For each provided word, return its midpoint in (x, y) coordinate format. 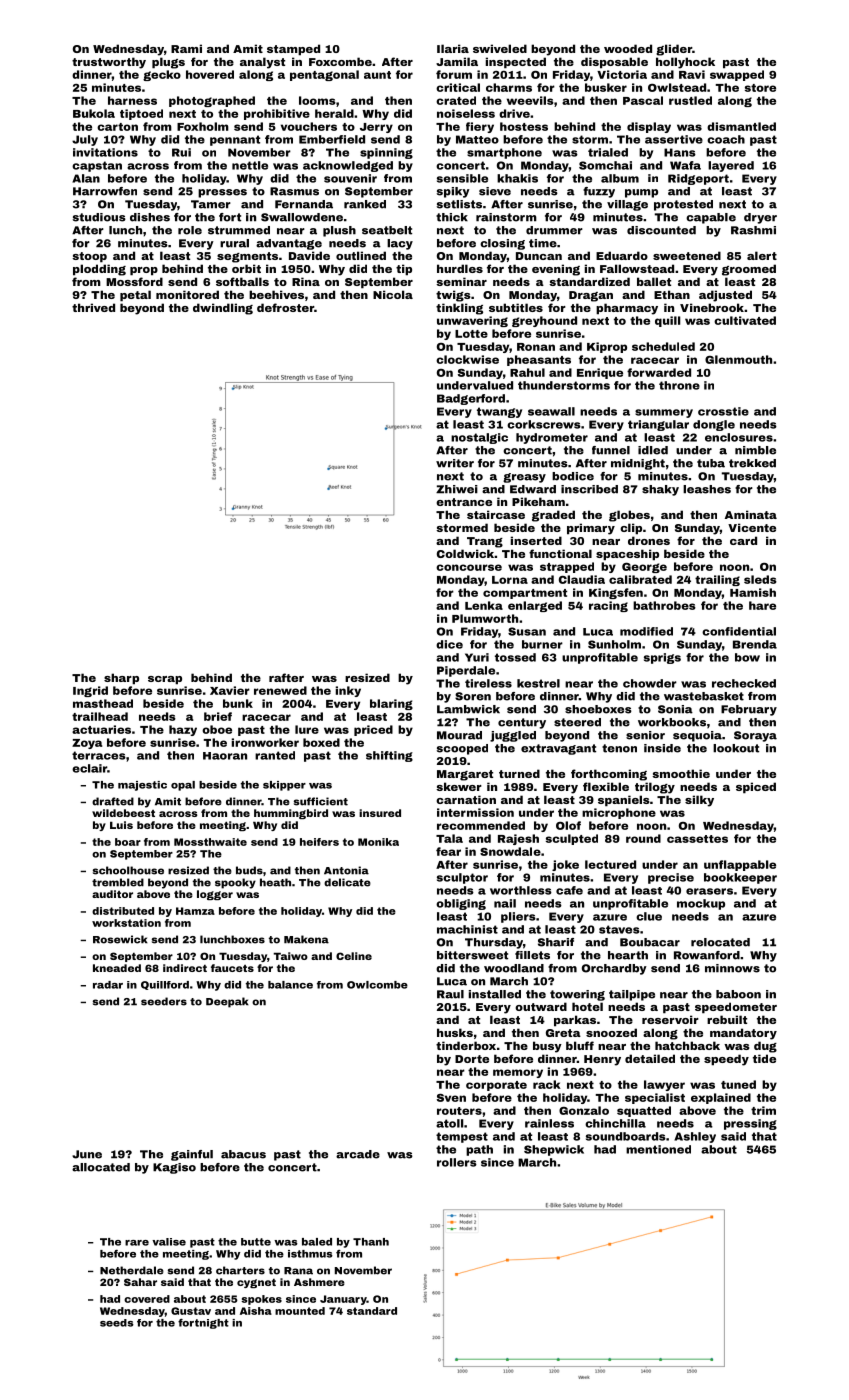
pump (641, 193)
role (190, 230)
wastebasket (704, 696)
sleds (760, 579)
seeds (117, 1323)
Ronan (536, 347)
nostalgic (479, 438)
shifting (389, 756)
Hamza (195, 911)
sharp (121, 679)
